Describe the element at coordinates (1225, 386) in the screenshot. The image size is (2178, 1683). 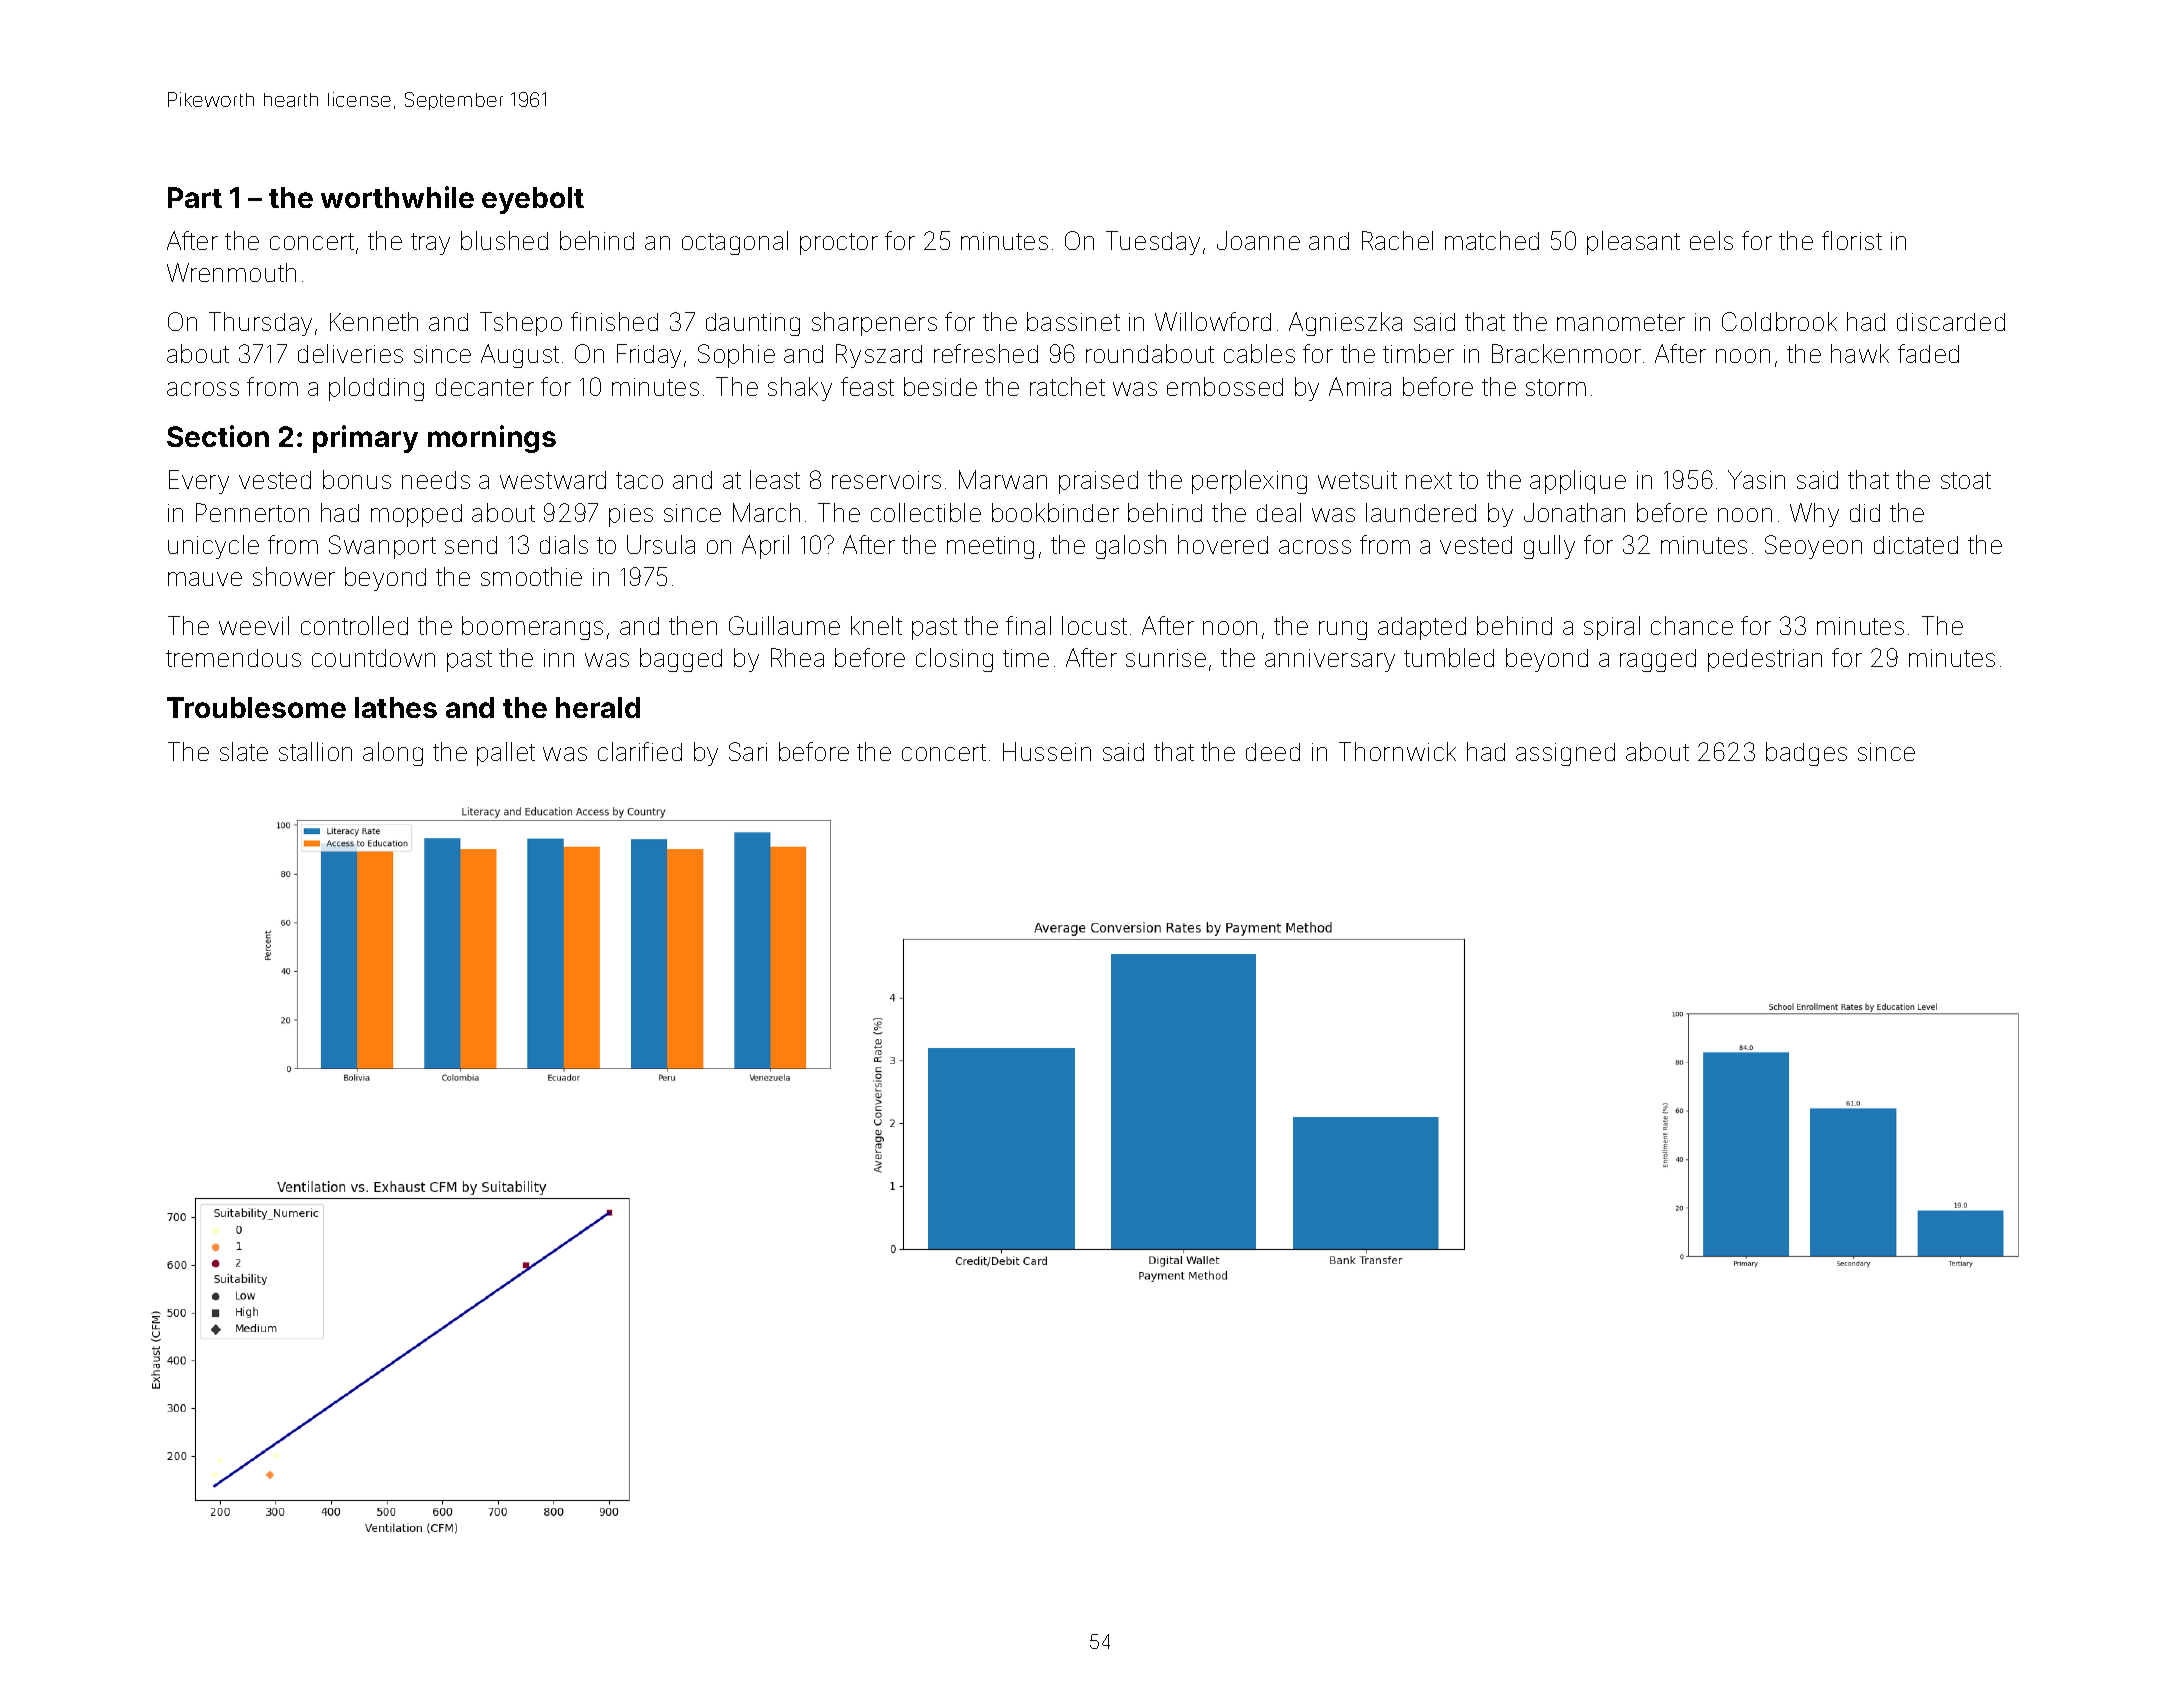
I see `embossed` at that location.
